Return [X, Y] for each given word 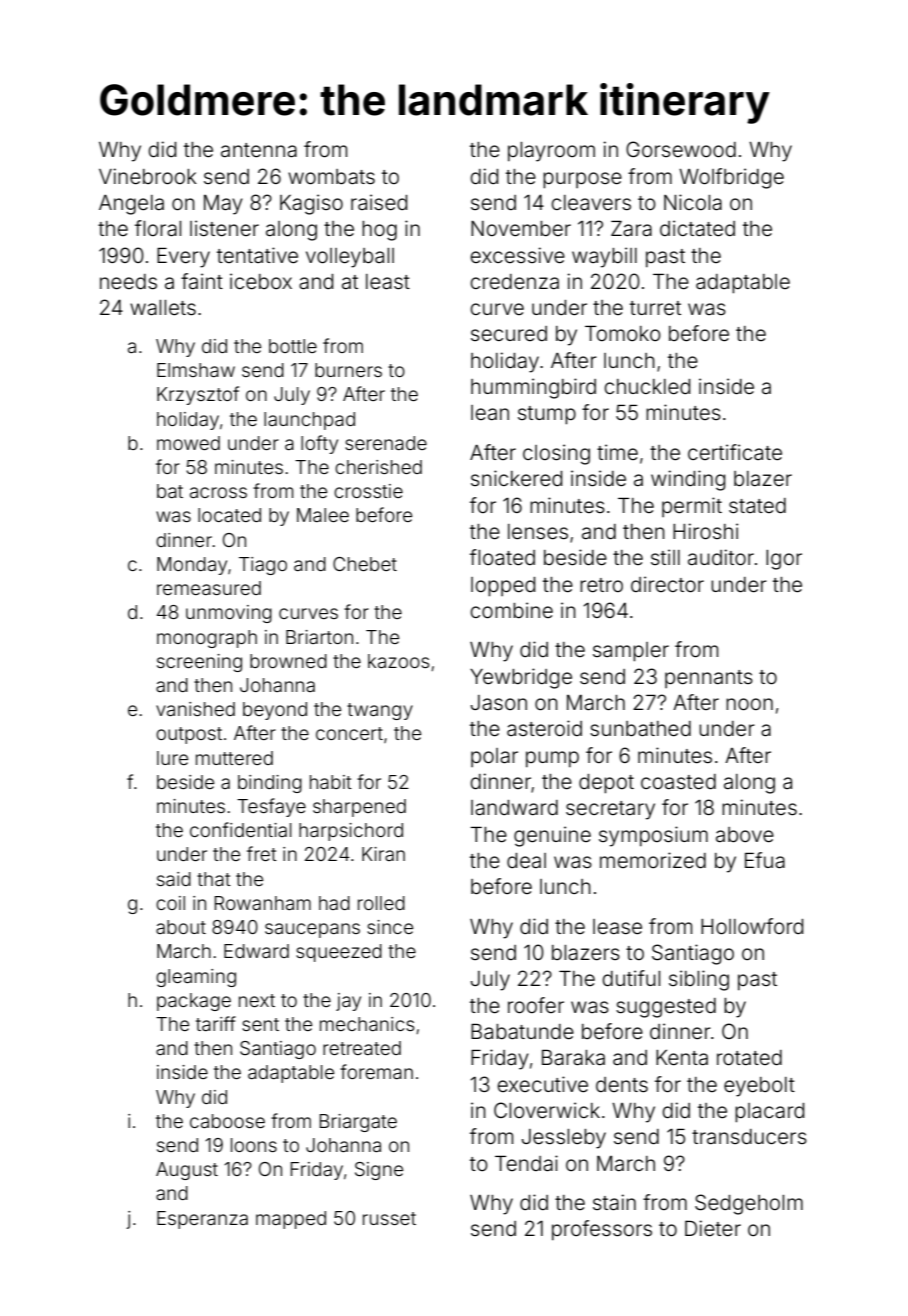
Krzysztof [198, 395]
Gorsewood [681, 149]
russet [389, 1218]
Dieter [713, 1228]
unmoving [229, 614]
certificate [735, 452]
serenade [386, 443]
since [390, 927]
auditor [721, 557]
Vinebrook [148, 176]
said [174, 879]
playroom [551, 152]
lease [617, 927]
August [187, 1171]
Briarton [319, 637]
